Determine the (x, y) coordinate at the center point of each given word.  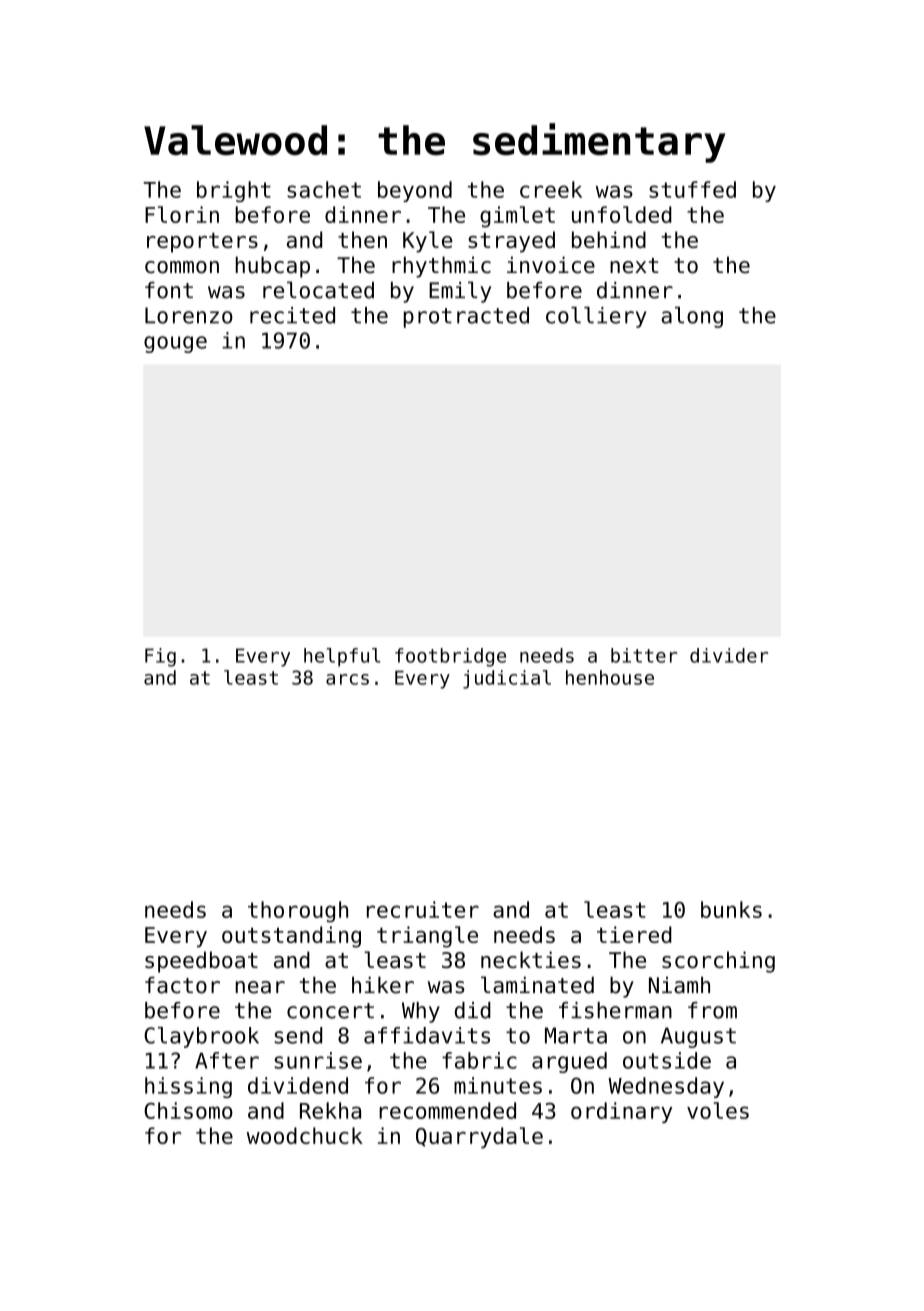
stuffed (692, 189)
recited (292, 315)
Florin (182, 214)
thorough (298, 912)
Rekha (330, 1110)
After (227, 1060)
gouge (175, 344)
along (692, 317)
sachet (324, 189)
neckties (531, 959)
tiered (634, 934)
